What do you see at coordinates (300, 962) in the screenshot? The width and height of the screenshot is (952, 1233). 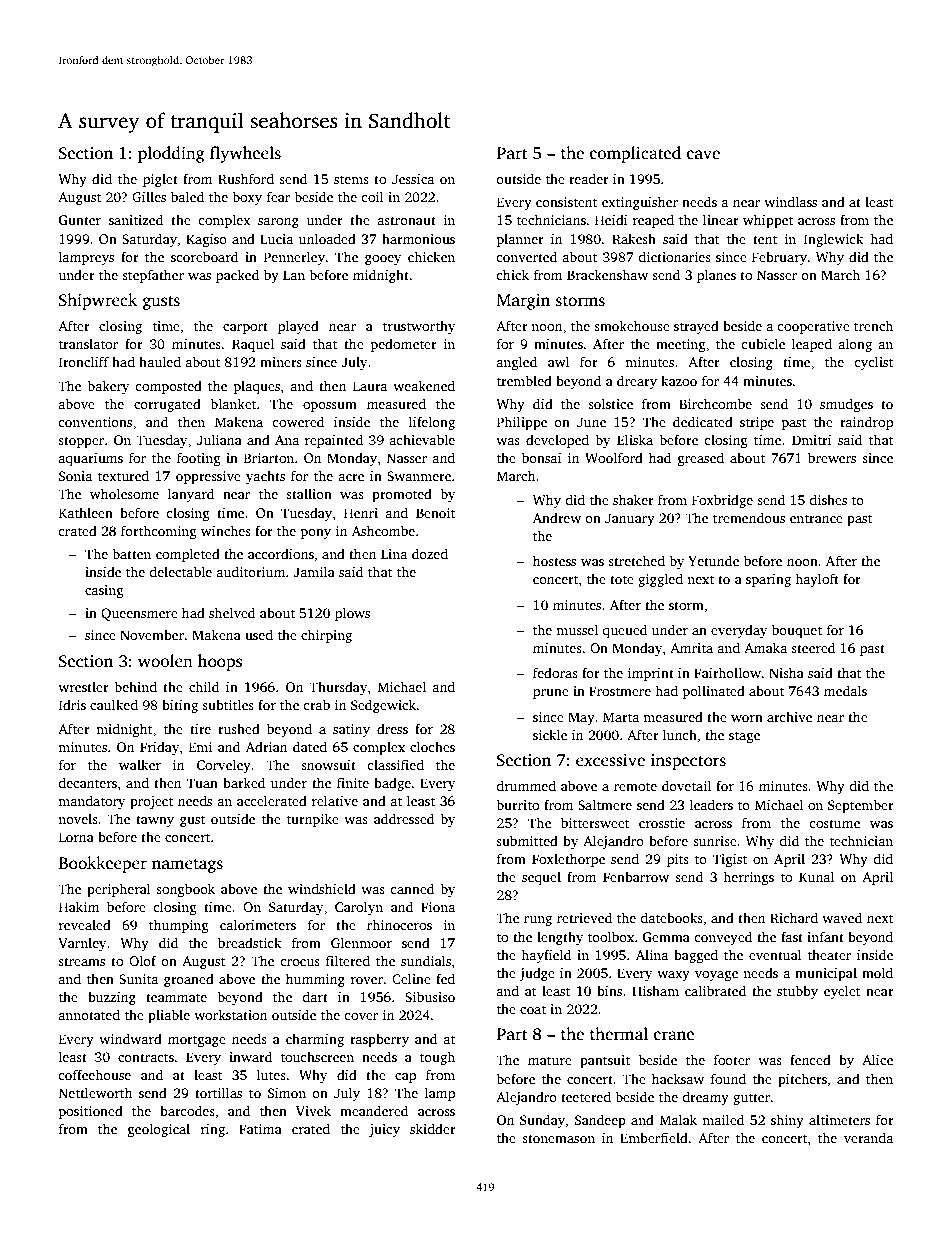 I see `crocus` at bounding box center [300, 962].
